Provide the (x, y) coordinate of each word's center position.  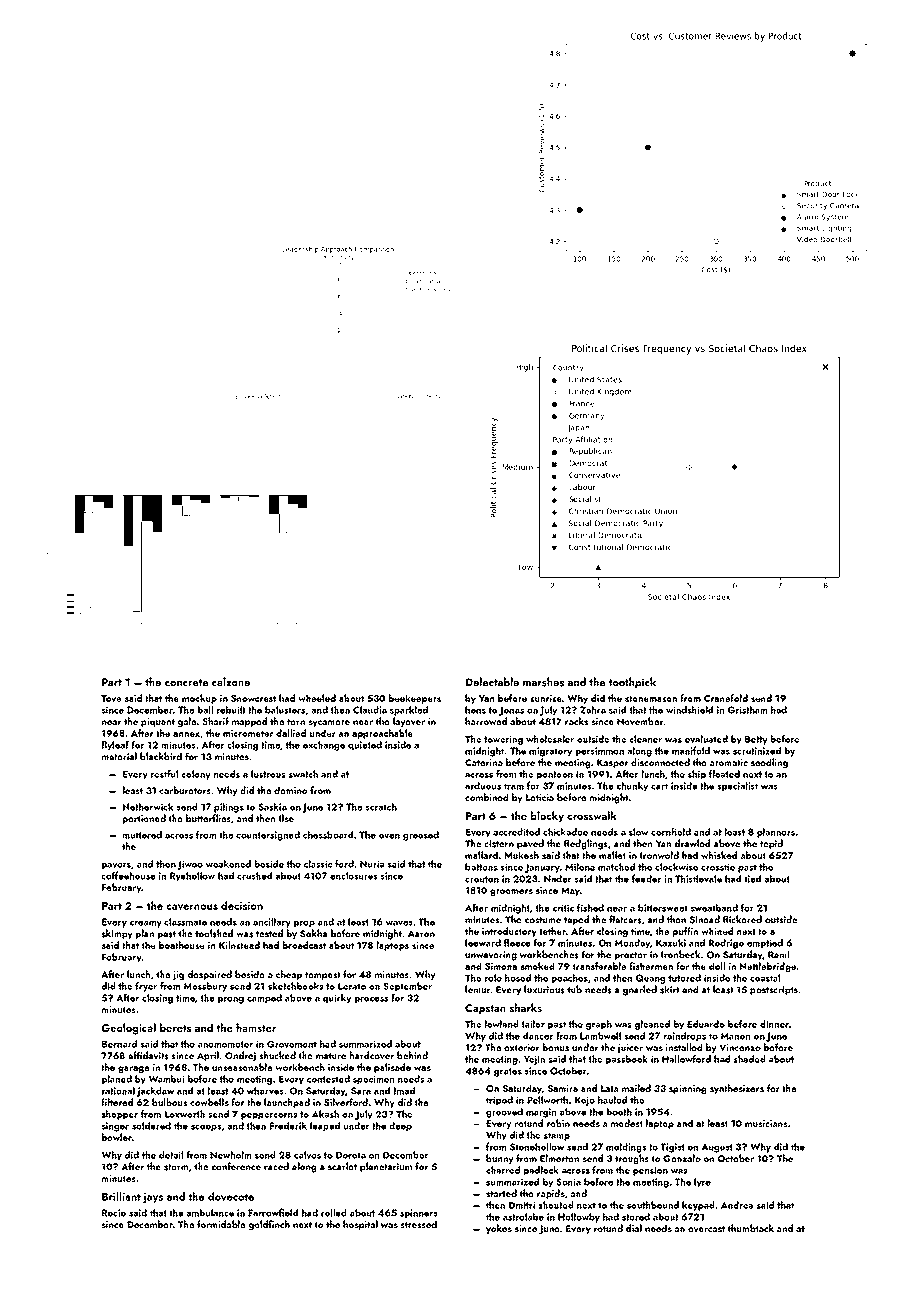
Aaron (421, 933)
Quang (650, 979)
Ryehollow (192, 877)
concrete (186, 682)
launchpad (287, 1103)
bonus (556, 1047)
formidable (221, 1224)
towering (503, 740)
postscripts (774, 990)
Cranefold (726, 698)
